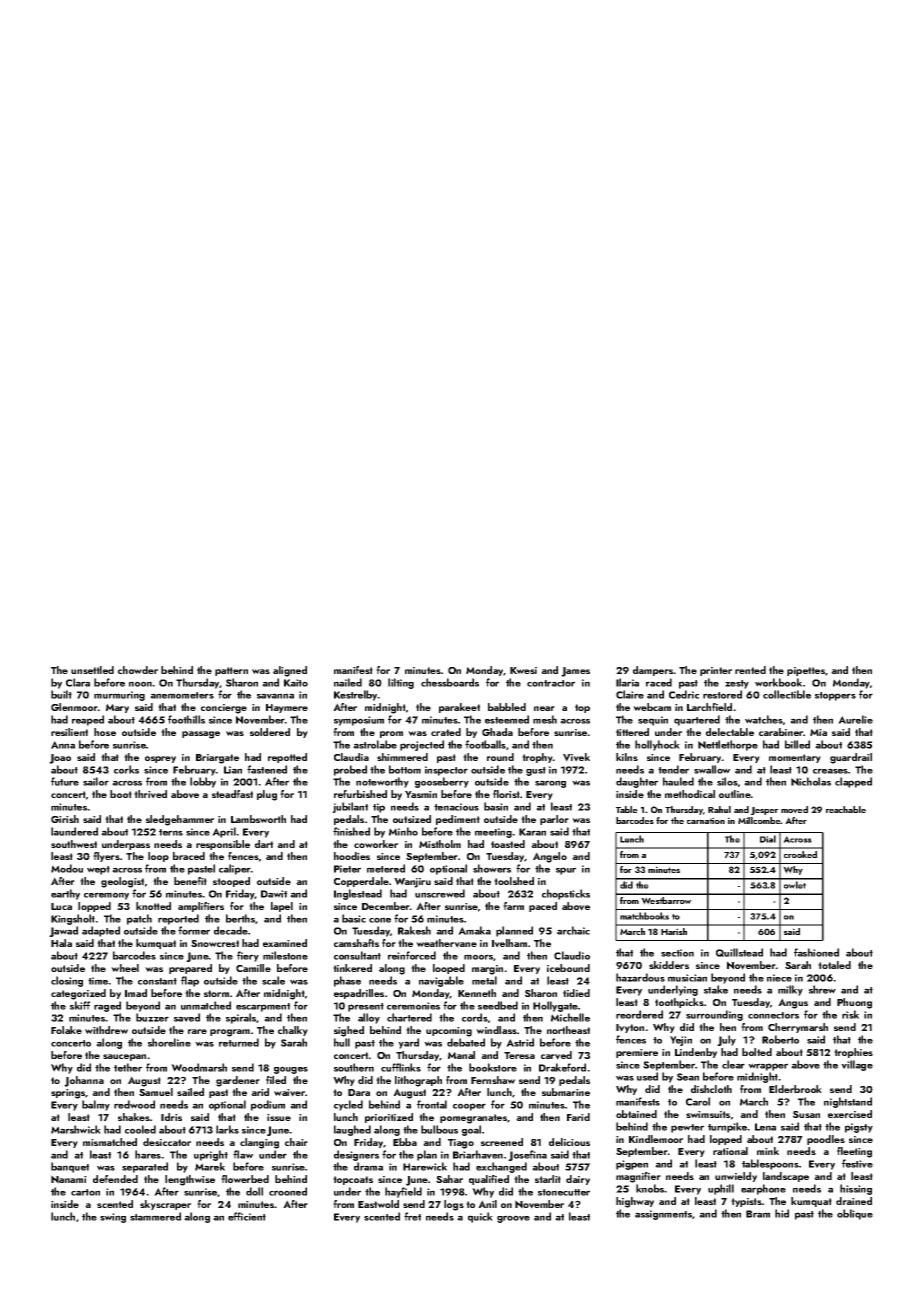 This screenshot has width=924, height=1308. I want to click on outline, so click(735, 794).
